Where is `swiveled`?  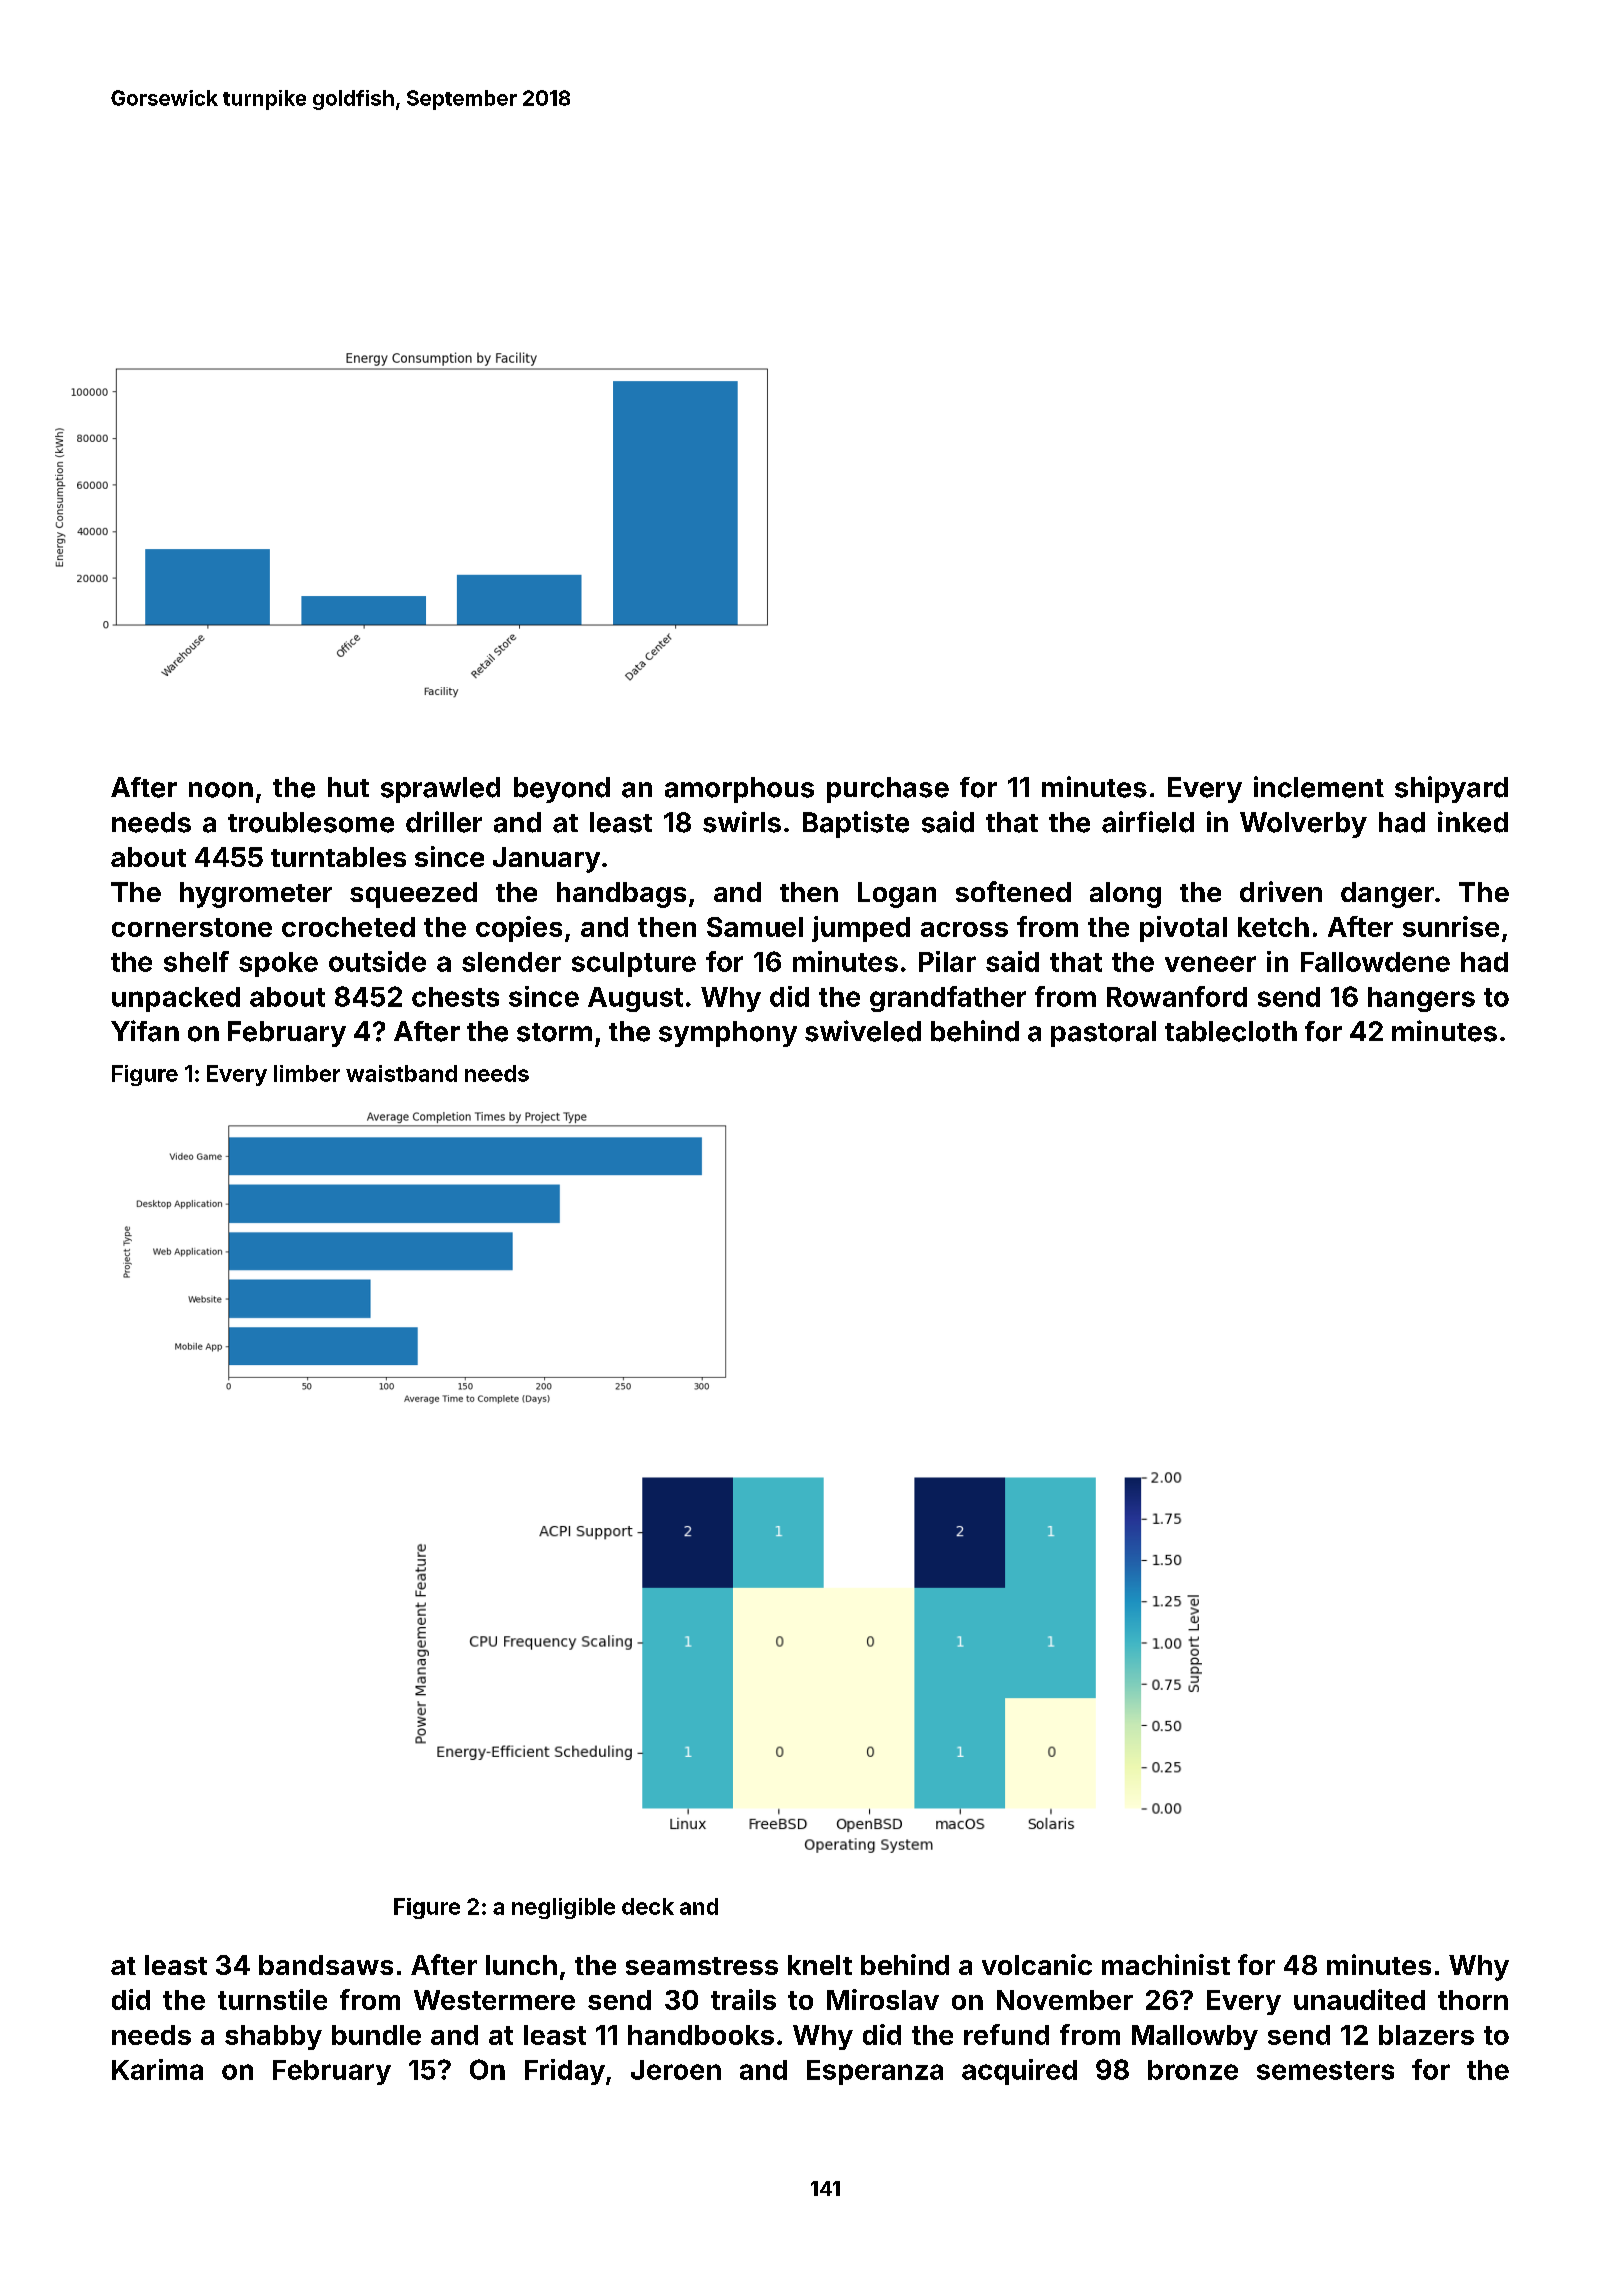 swiveled is located at coordinates (863, 1031).
